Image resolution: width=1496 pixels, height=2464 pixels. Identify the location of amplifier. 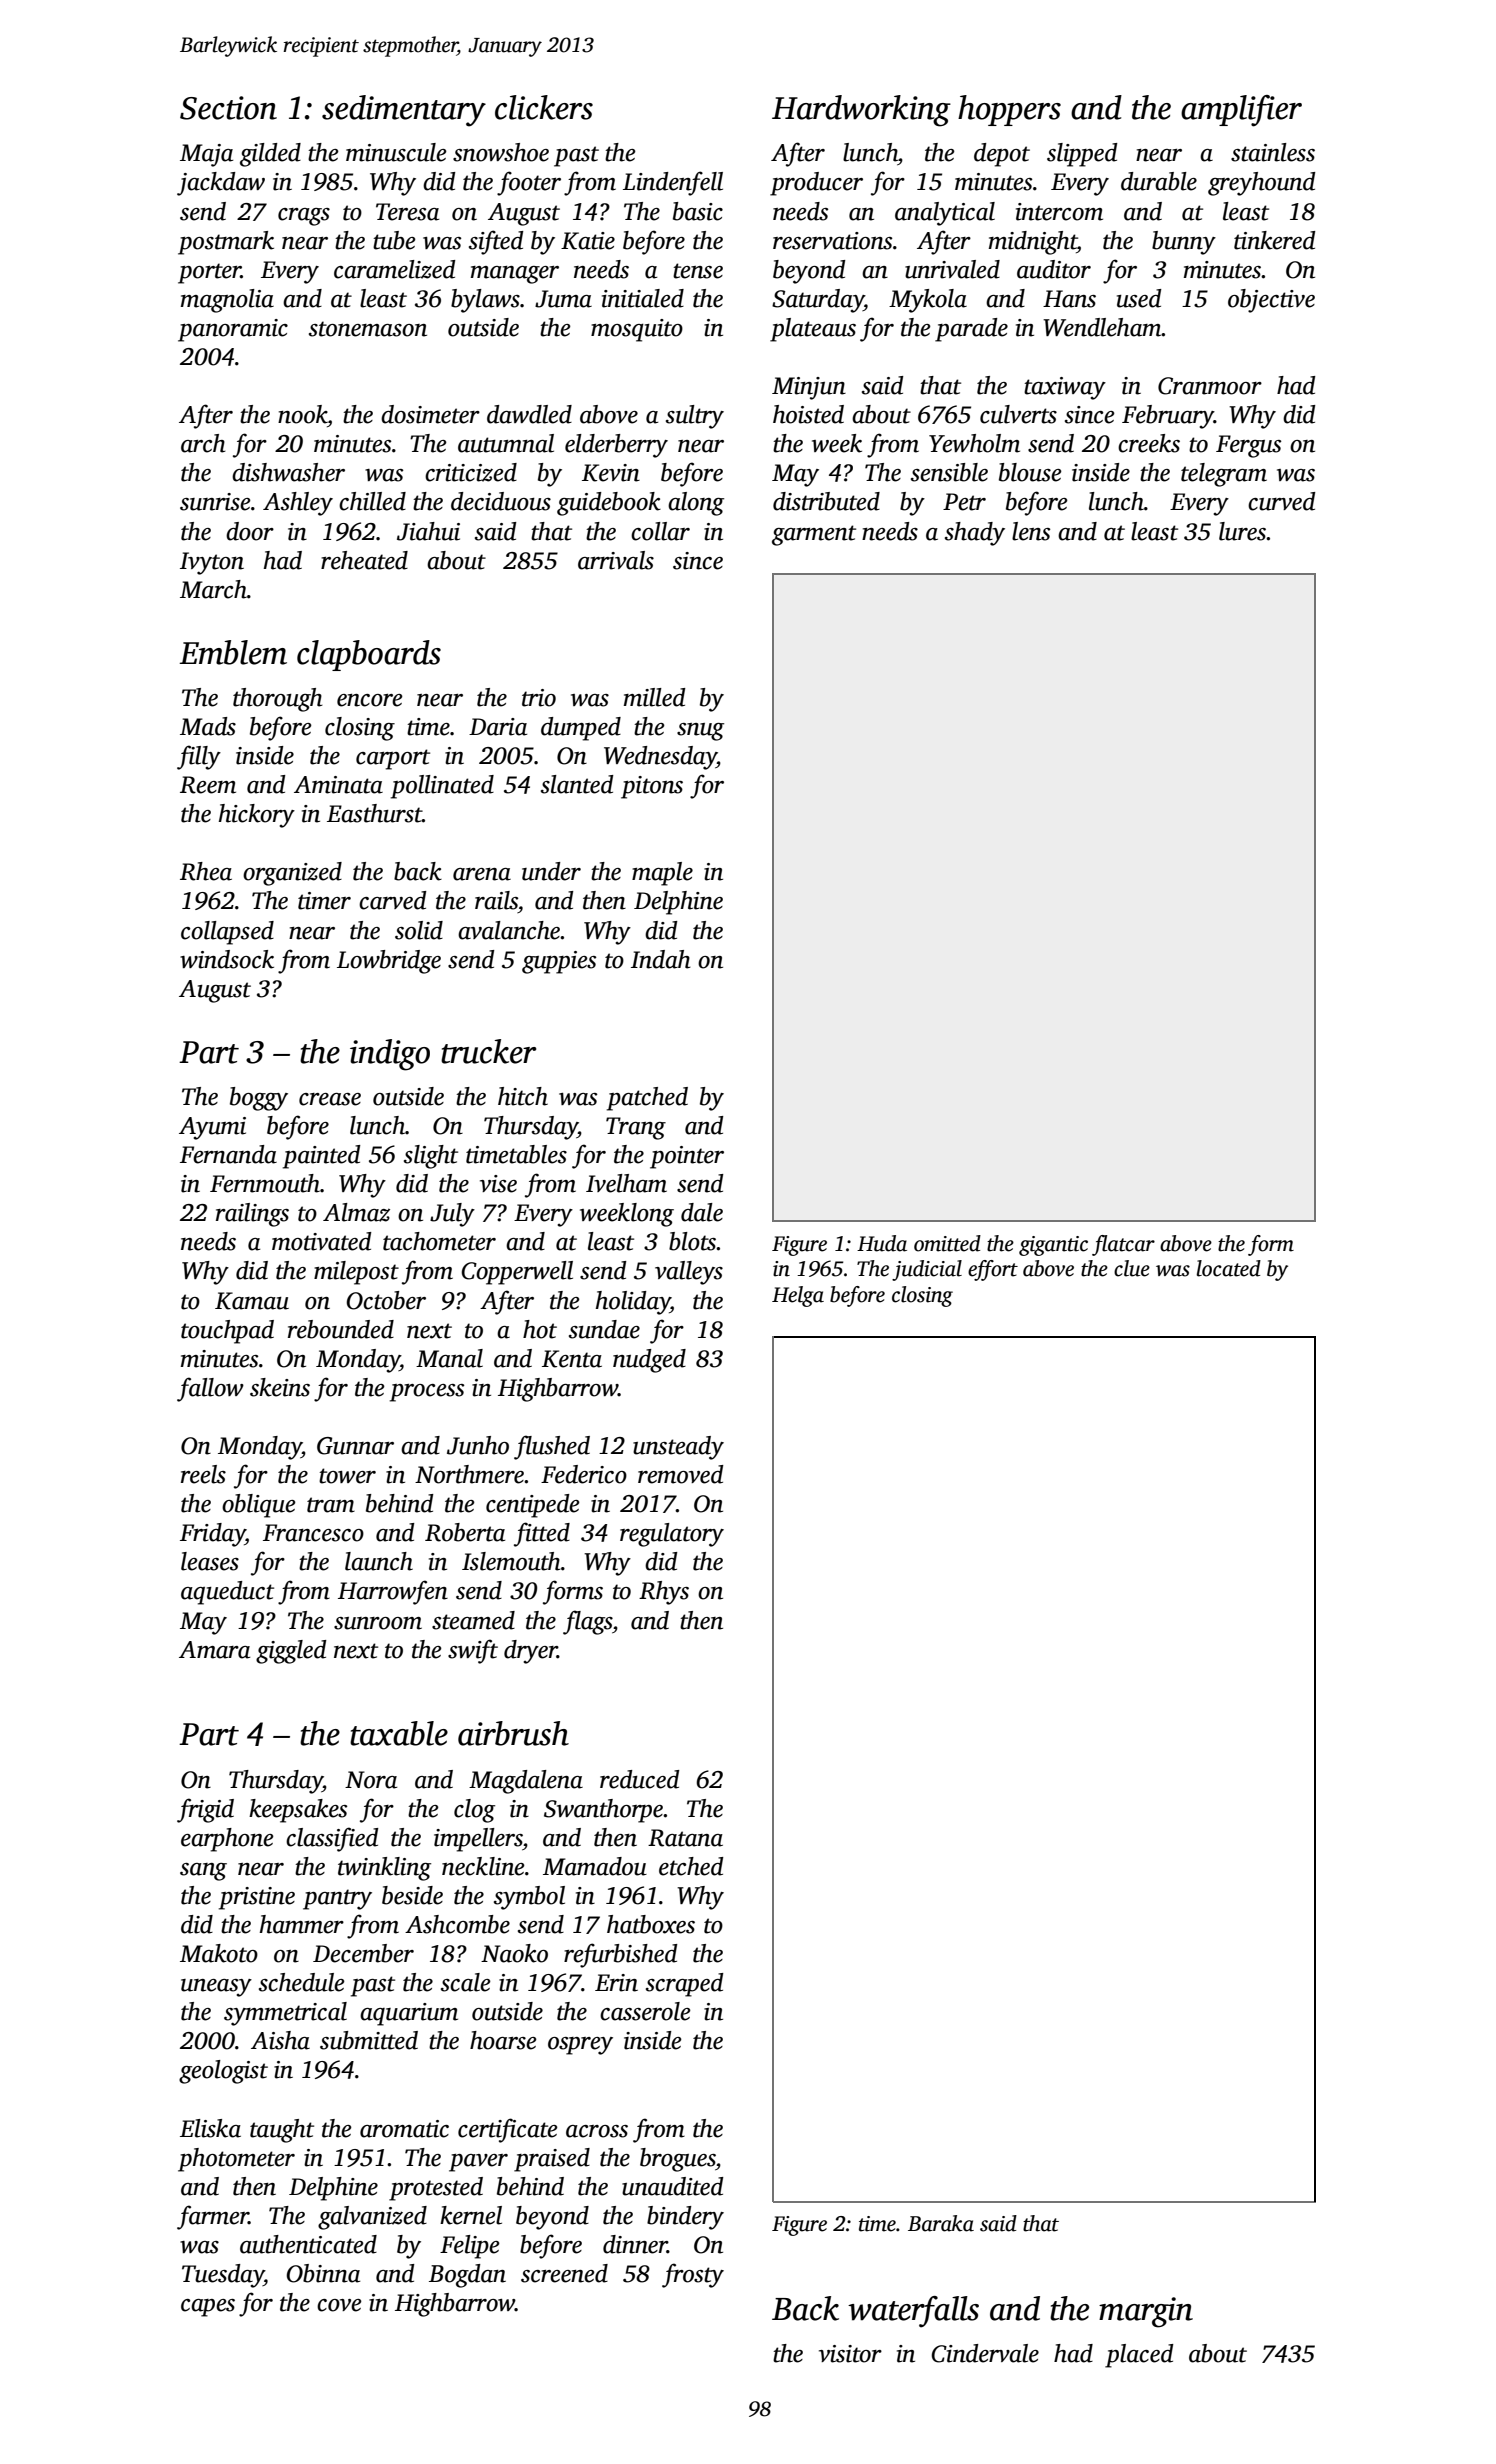
(1241, 111).
